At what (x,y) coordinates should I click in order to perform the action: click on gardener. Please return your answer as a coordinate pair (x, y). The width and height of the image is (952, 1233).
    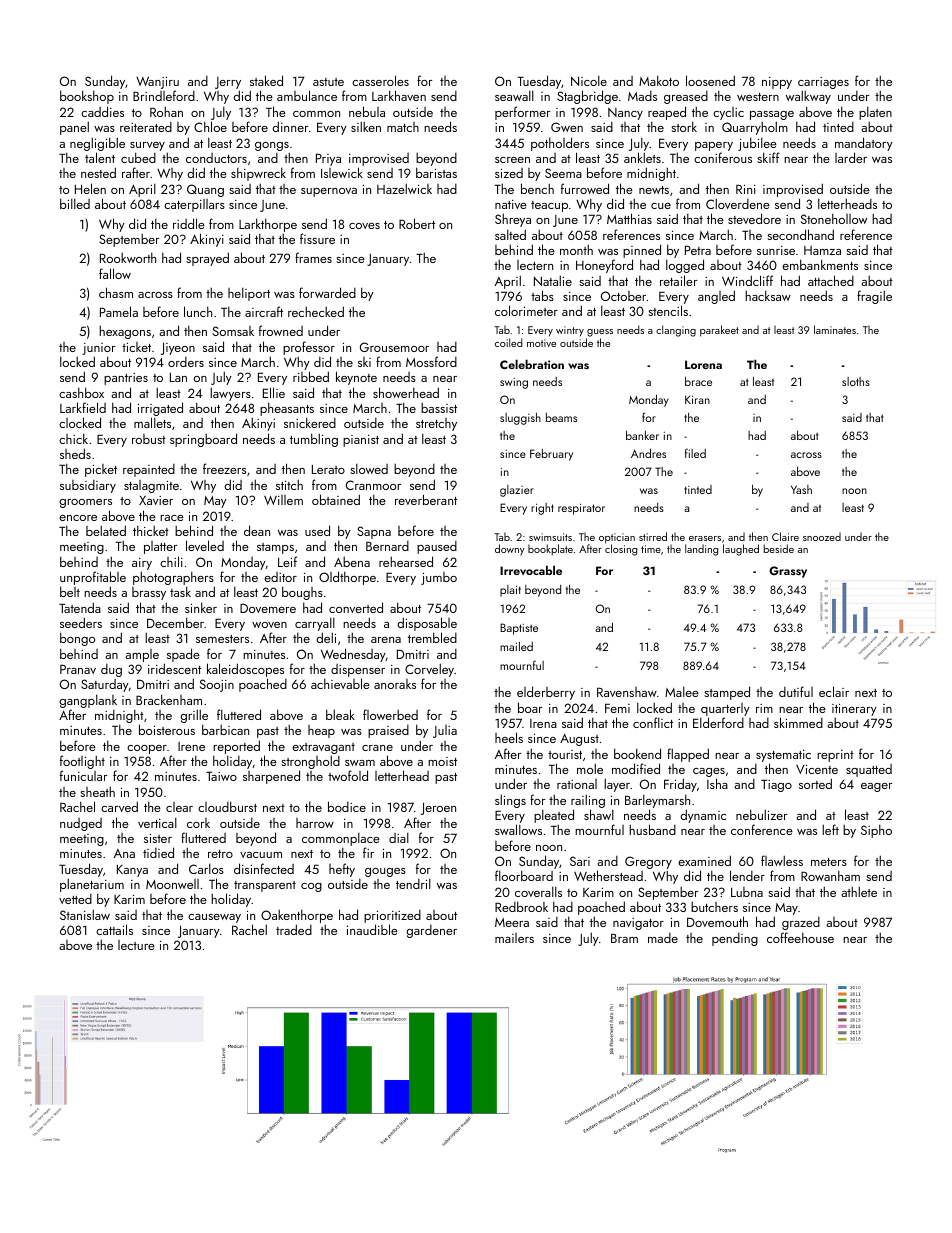
    Looking at the image, I should click on (432, 931).
